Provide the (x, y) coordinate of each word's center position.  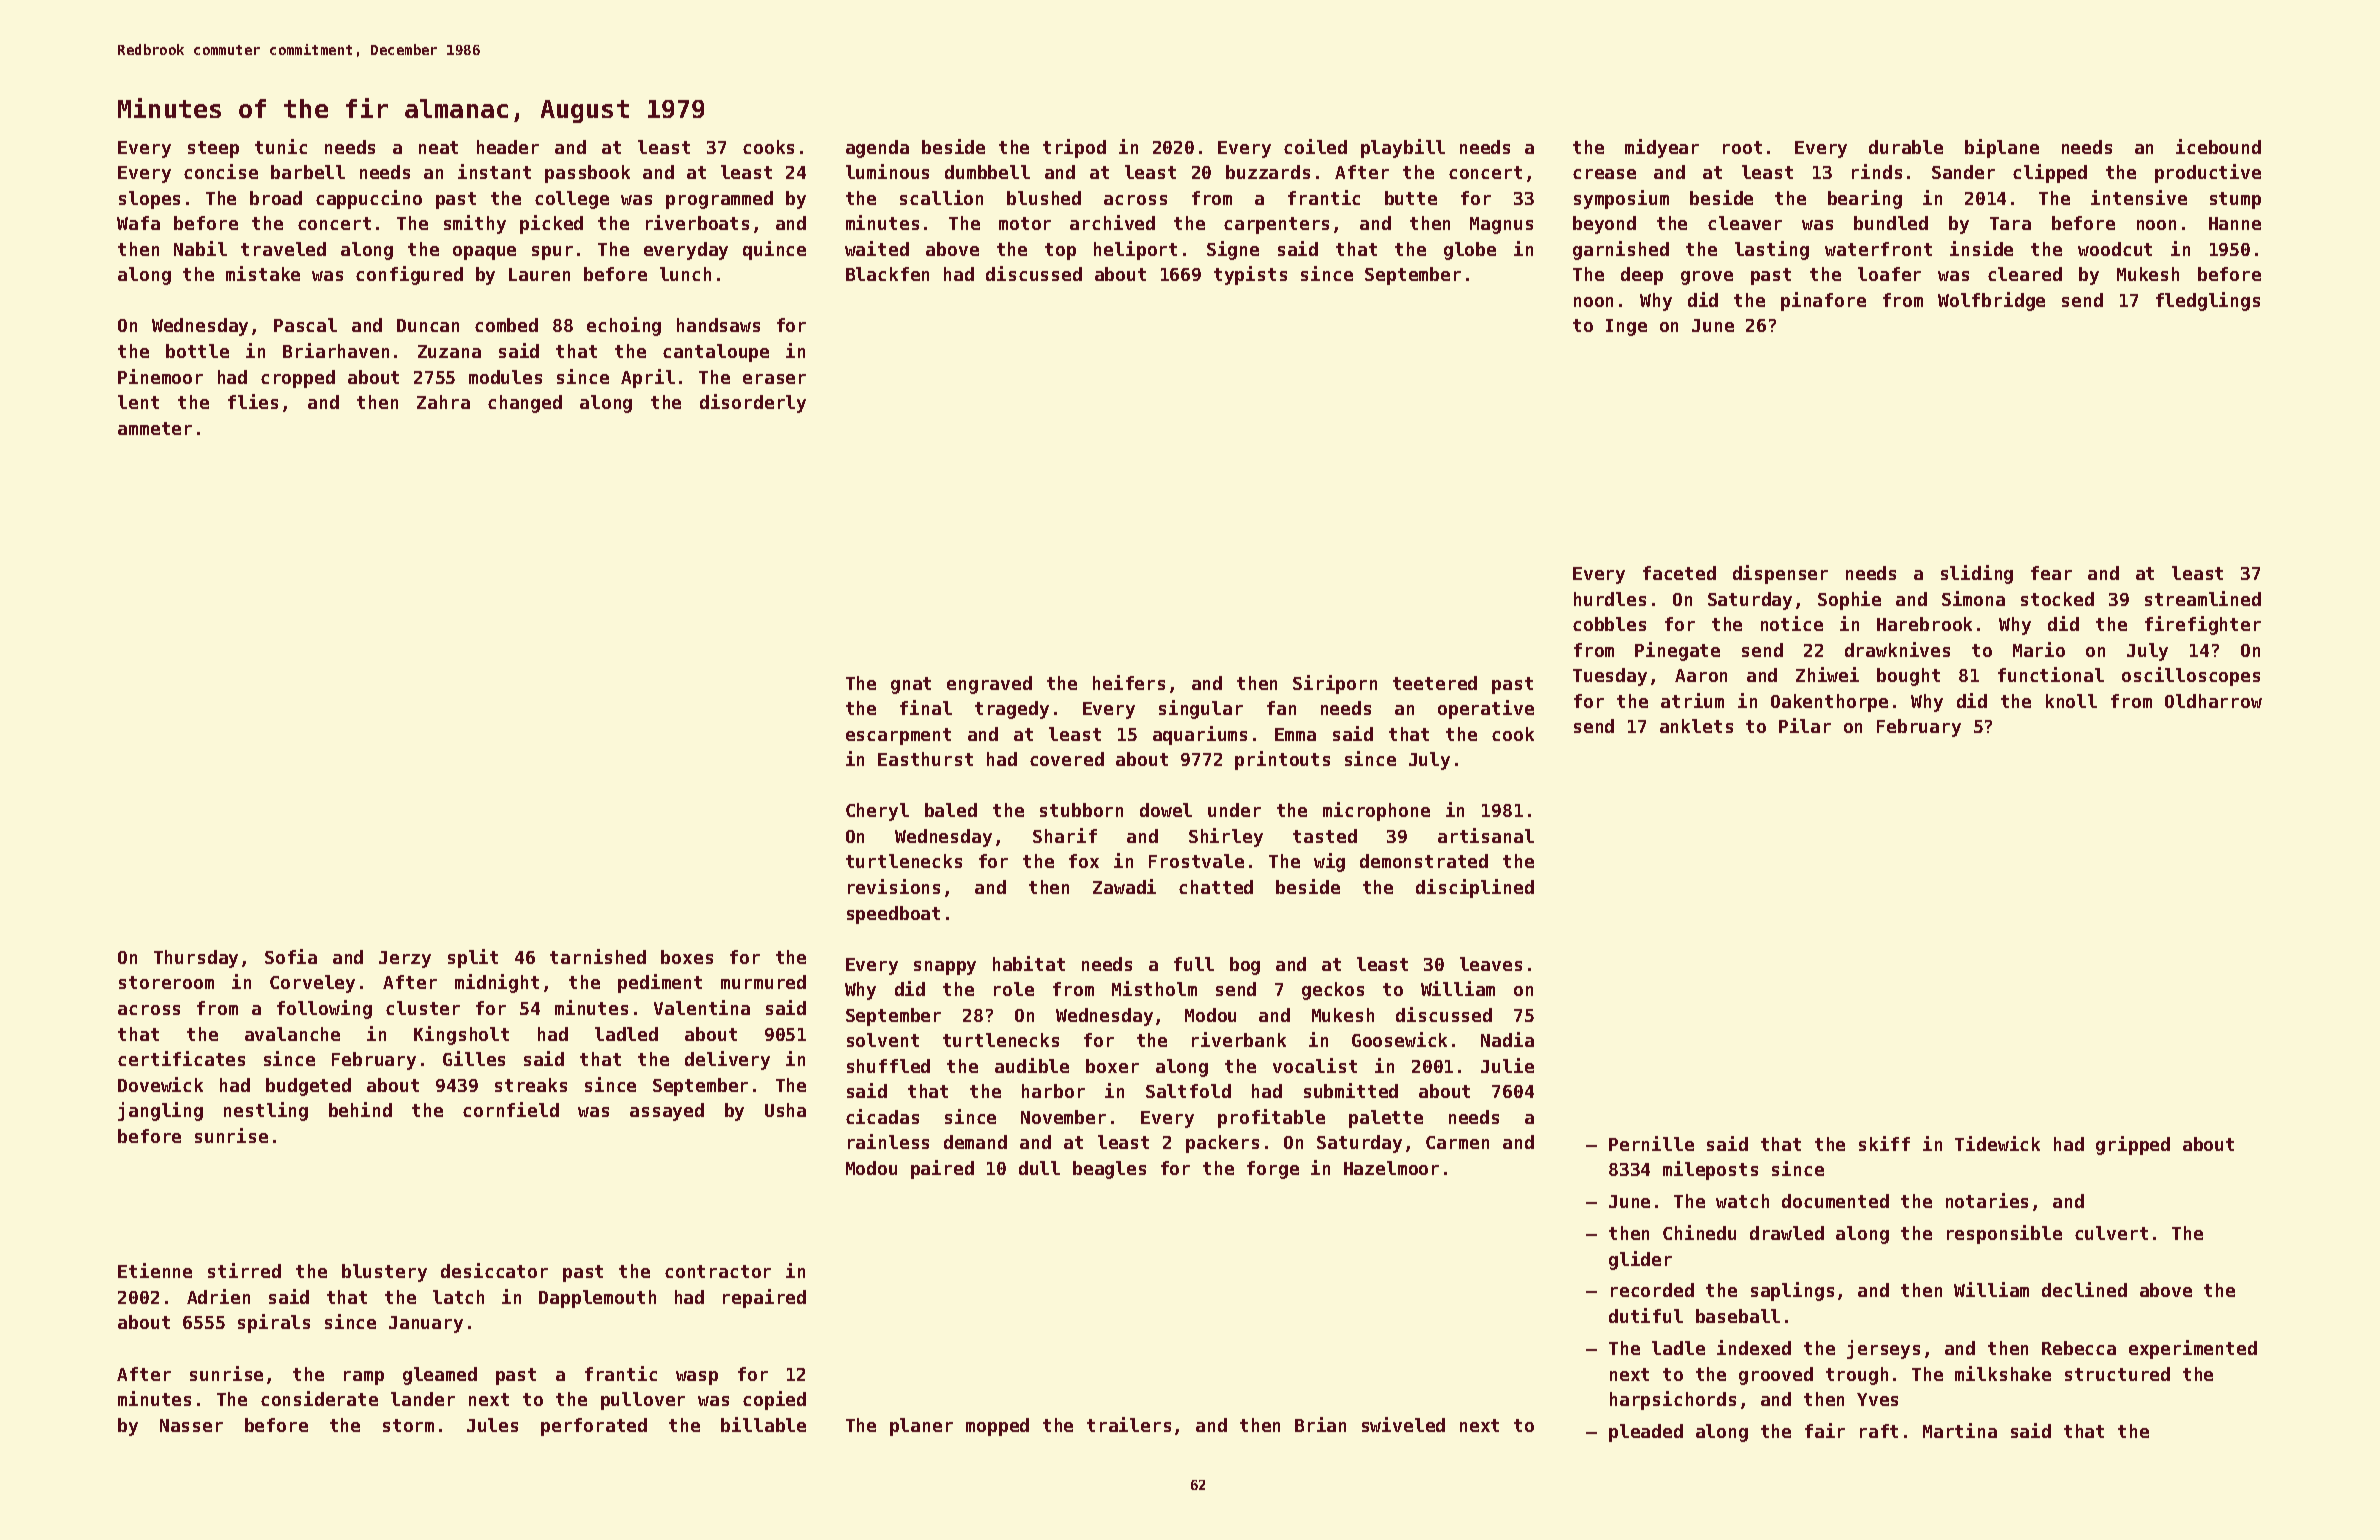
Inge (1626, 327)
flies (253, 401)
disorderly (753, 403)
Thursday (196, 959)
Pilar (1805, 725)
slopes (149, 200)
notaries (1987, 1200)
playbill (1403, 148)
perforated (594, 1427)
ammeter (155, 428)
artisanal (1486, 835)
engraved (989, 685)
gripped (2133, 1145)
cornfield (511, 1109)
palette (1386, 1119)
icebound (2218, 146)
